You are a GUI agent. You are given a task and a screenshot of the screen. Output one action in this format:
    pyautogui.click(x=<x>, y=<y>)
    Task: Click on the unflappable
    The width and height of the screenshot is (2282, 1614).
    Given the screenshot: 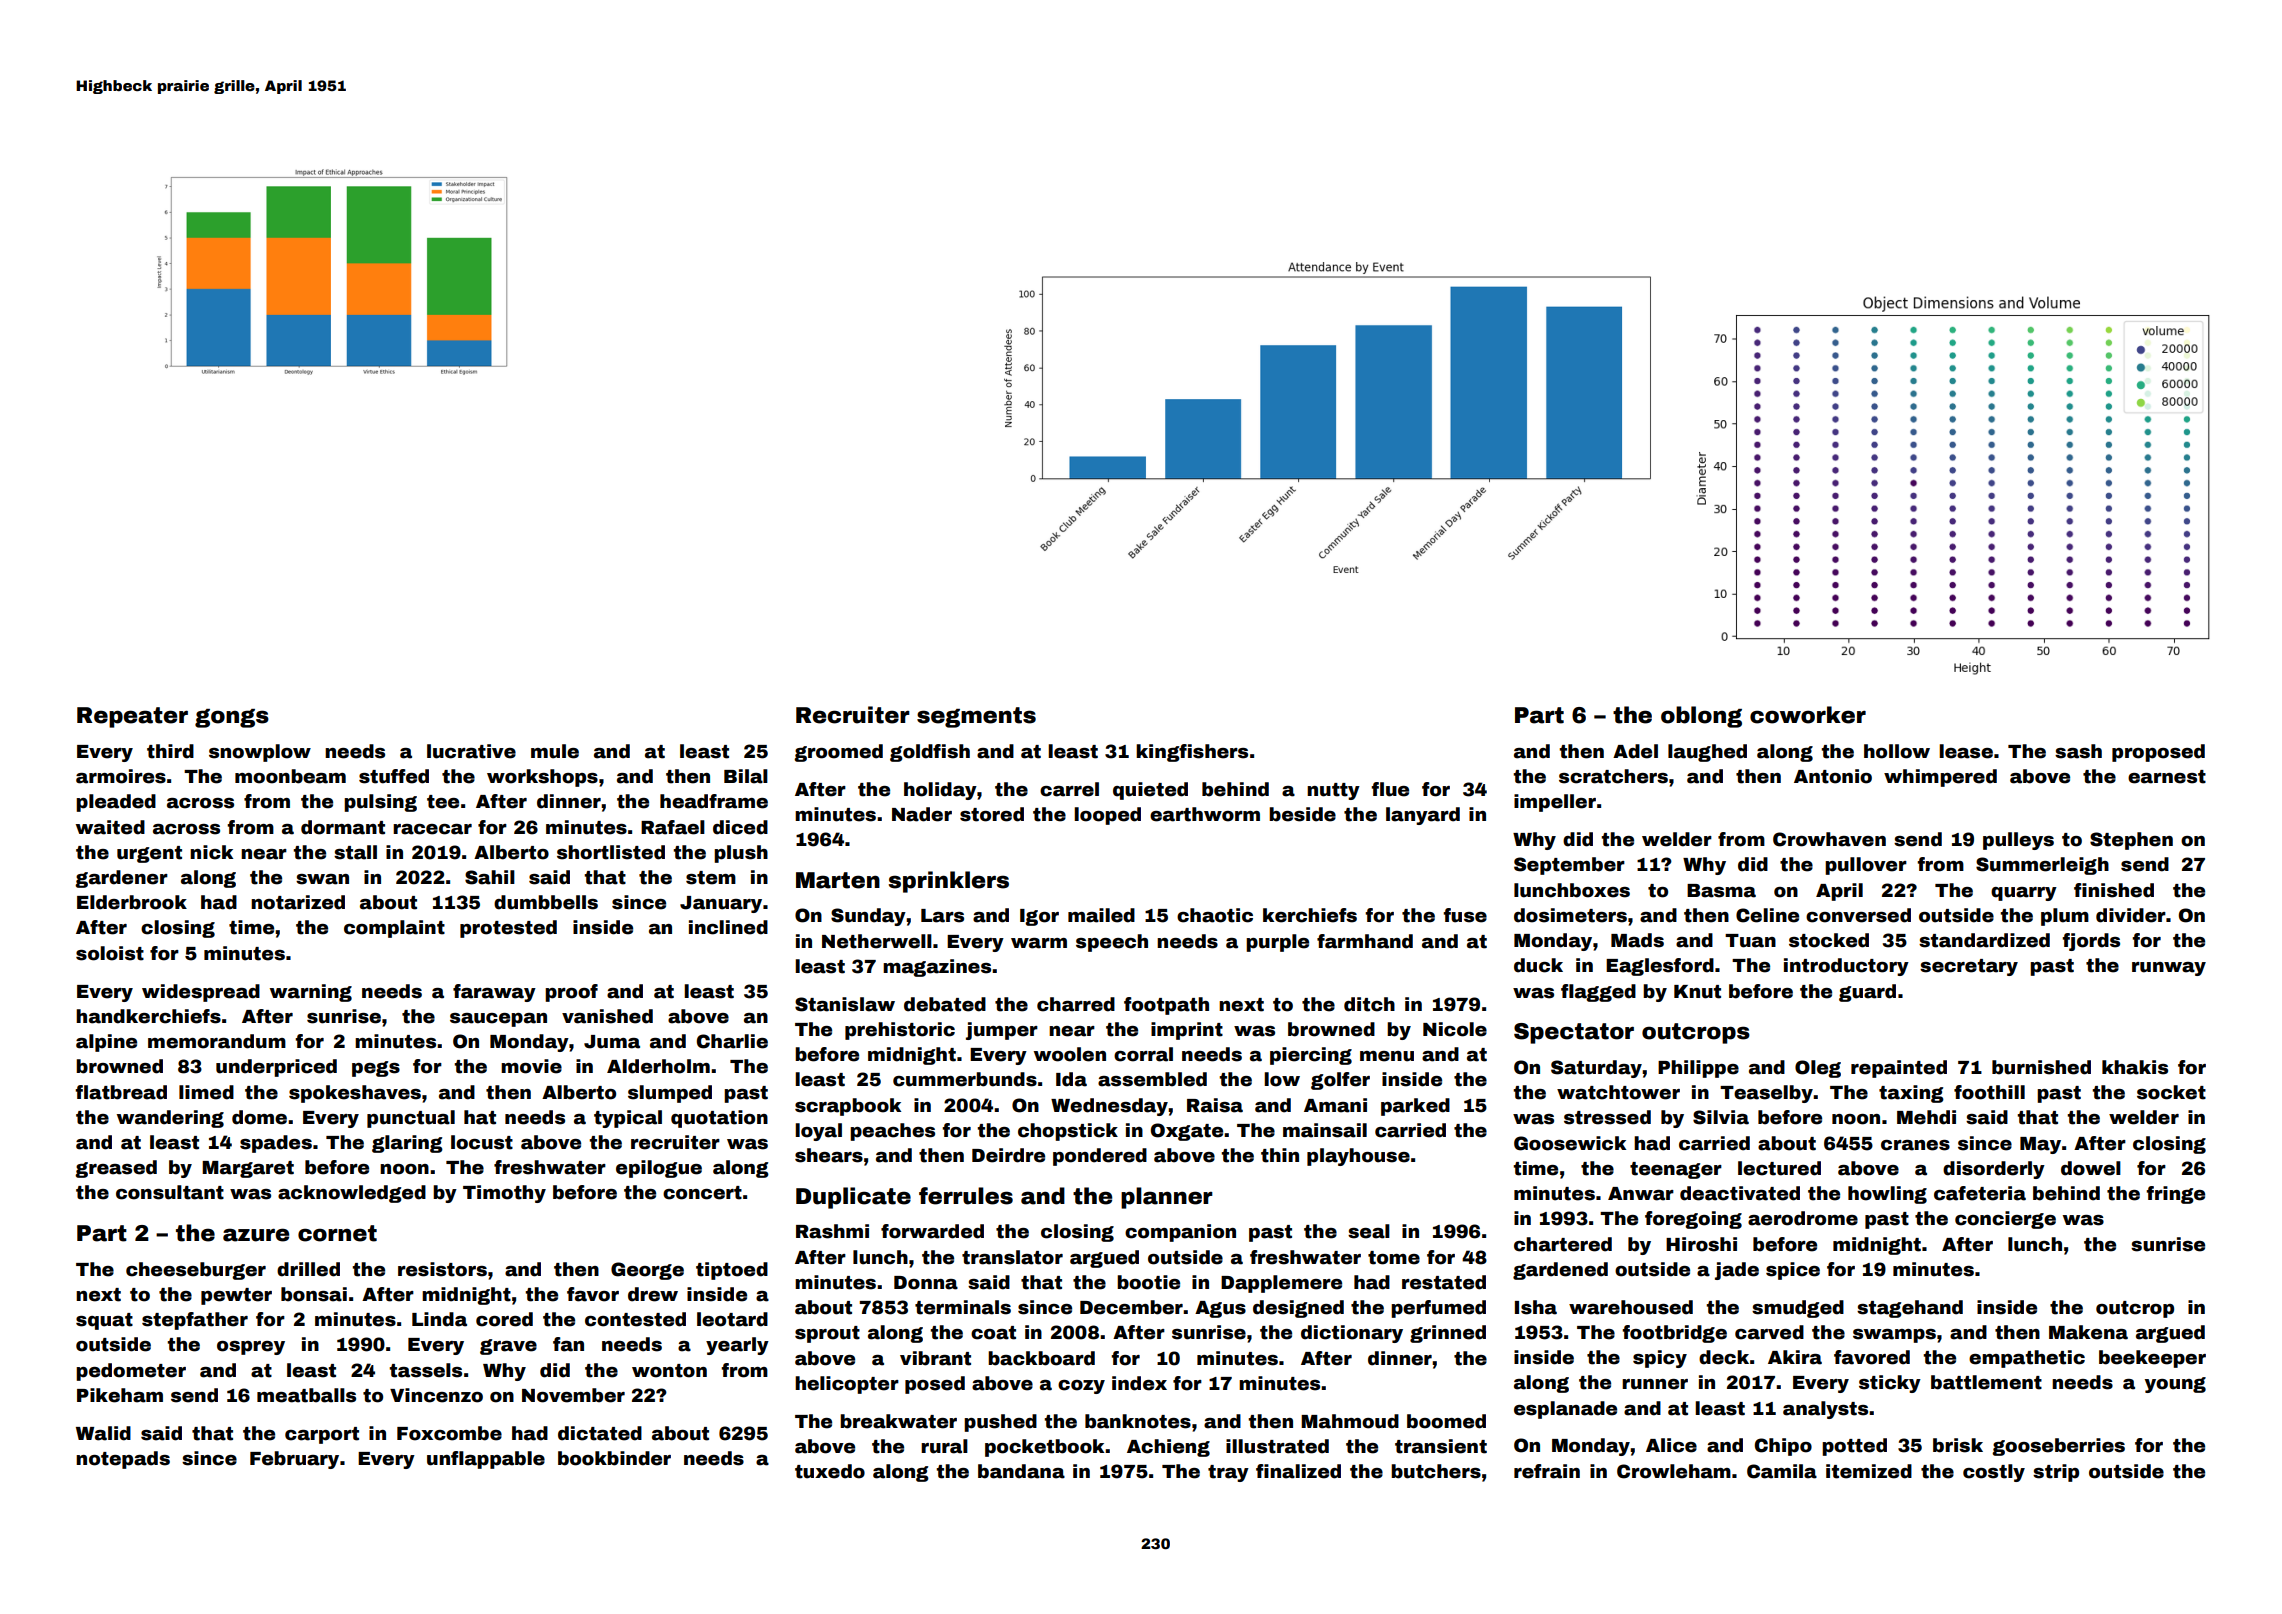 What is the action you would take?
    pyautogui.click(x=486, y=1460)
